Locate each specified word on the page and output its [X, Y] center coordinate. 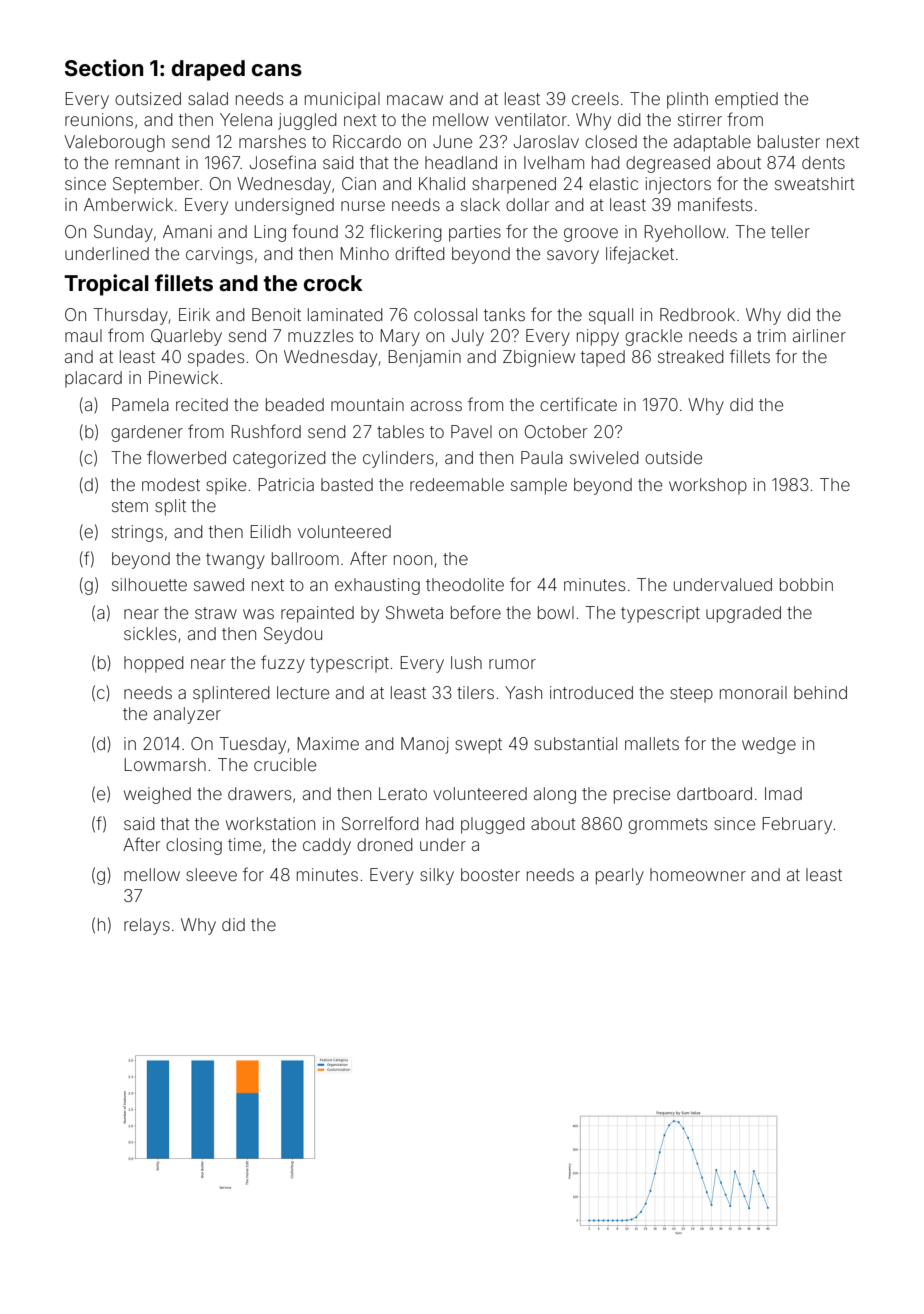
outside [673, 457]
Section [104, 67]
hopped [154, 664]
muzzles [320, 335]
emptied [746, 100]
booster [490, 874]
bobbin [806, 584]
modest [171, 484]
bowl [556, 612]
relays [147, 926]
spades [216, 358]
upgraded [743, 614]
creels [595, 98]
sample [539, 486]
